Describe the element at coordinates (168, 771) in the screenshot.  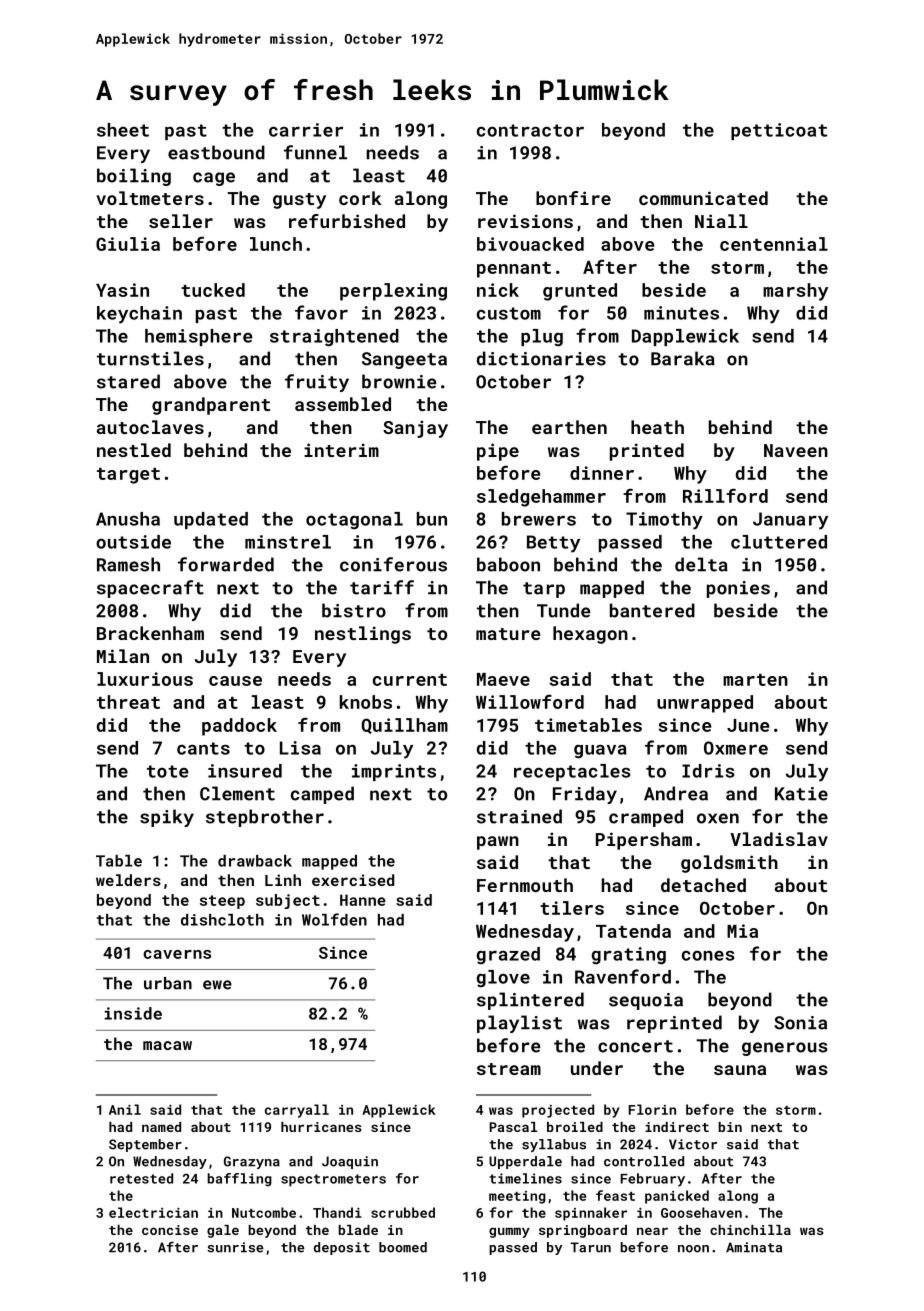
I see `tote` at that location.
